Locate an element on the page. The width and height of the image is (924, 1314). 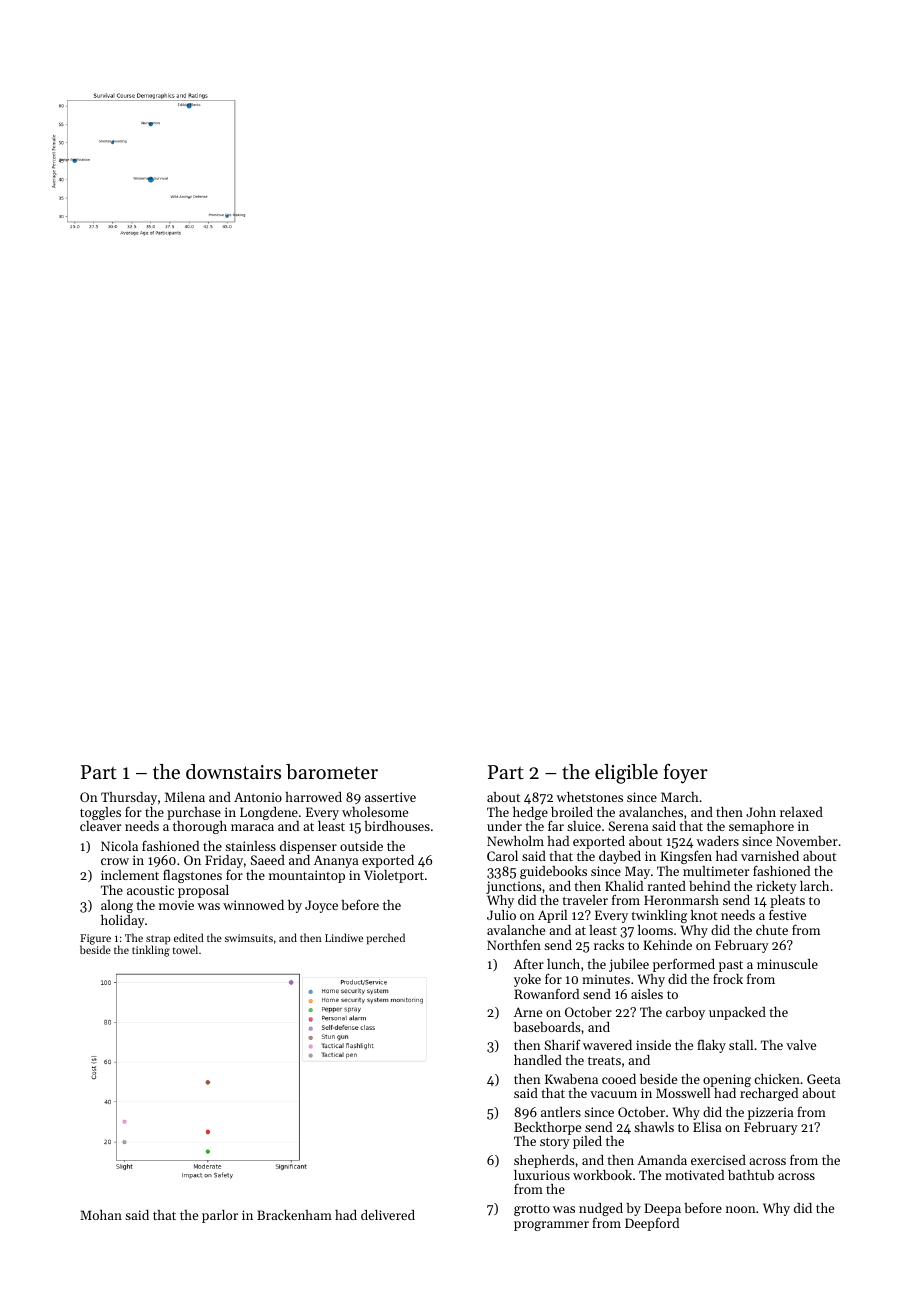
relaxed is located at coordinates (801, 812).
